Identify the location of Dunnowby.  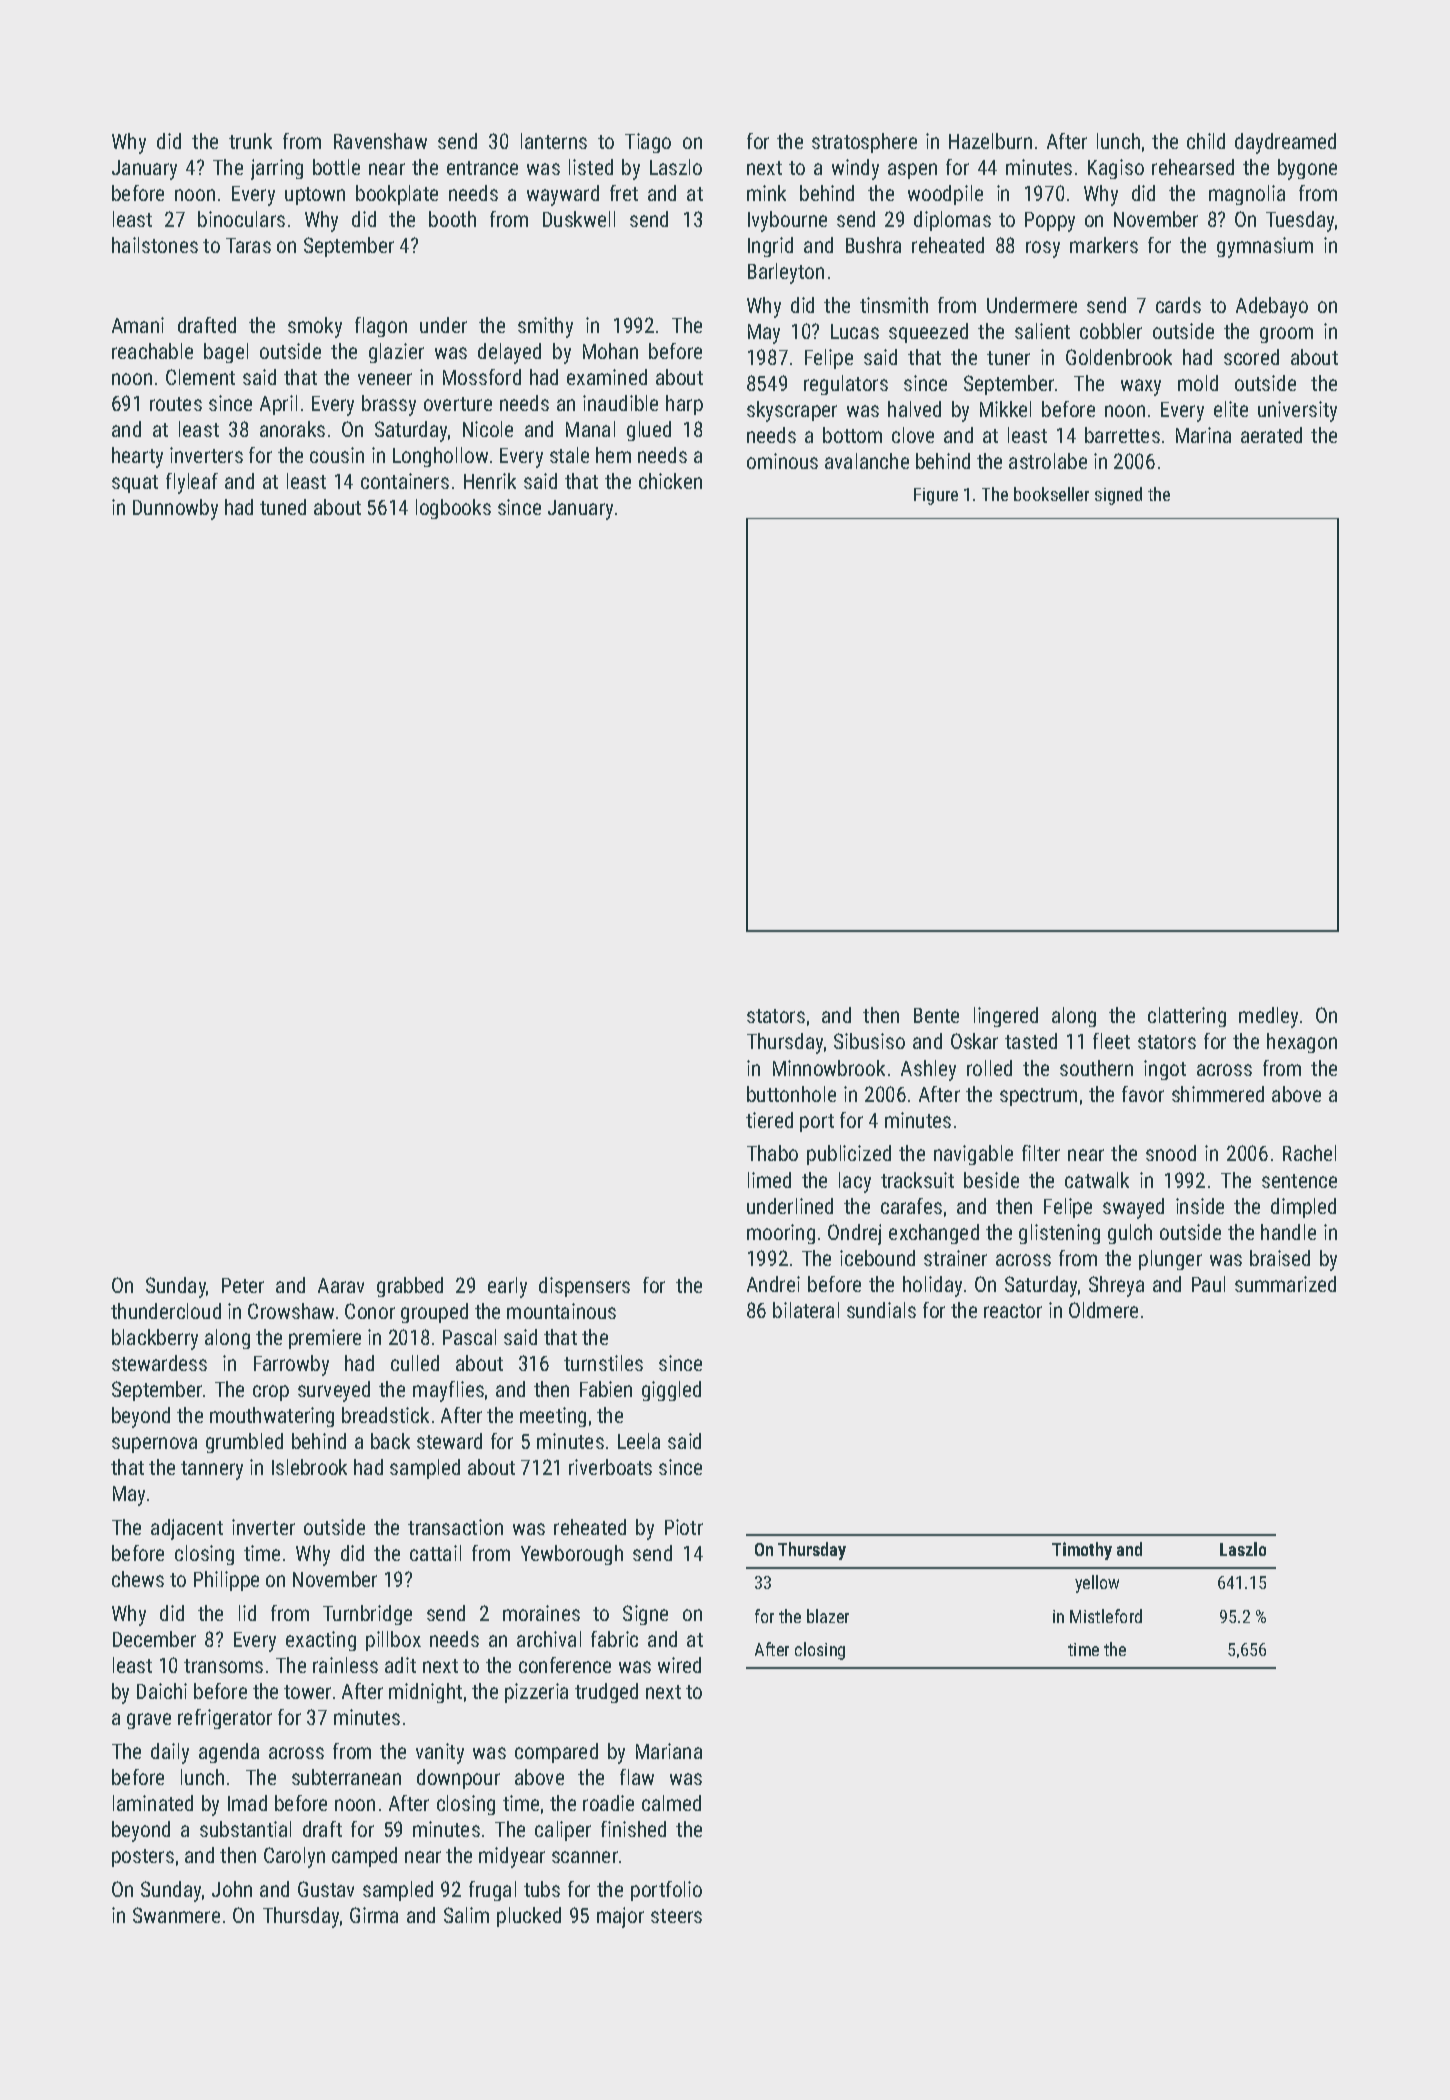
(175, 509).
